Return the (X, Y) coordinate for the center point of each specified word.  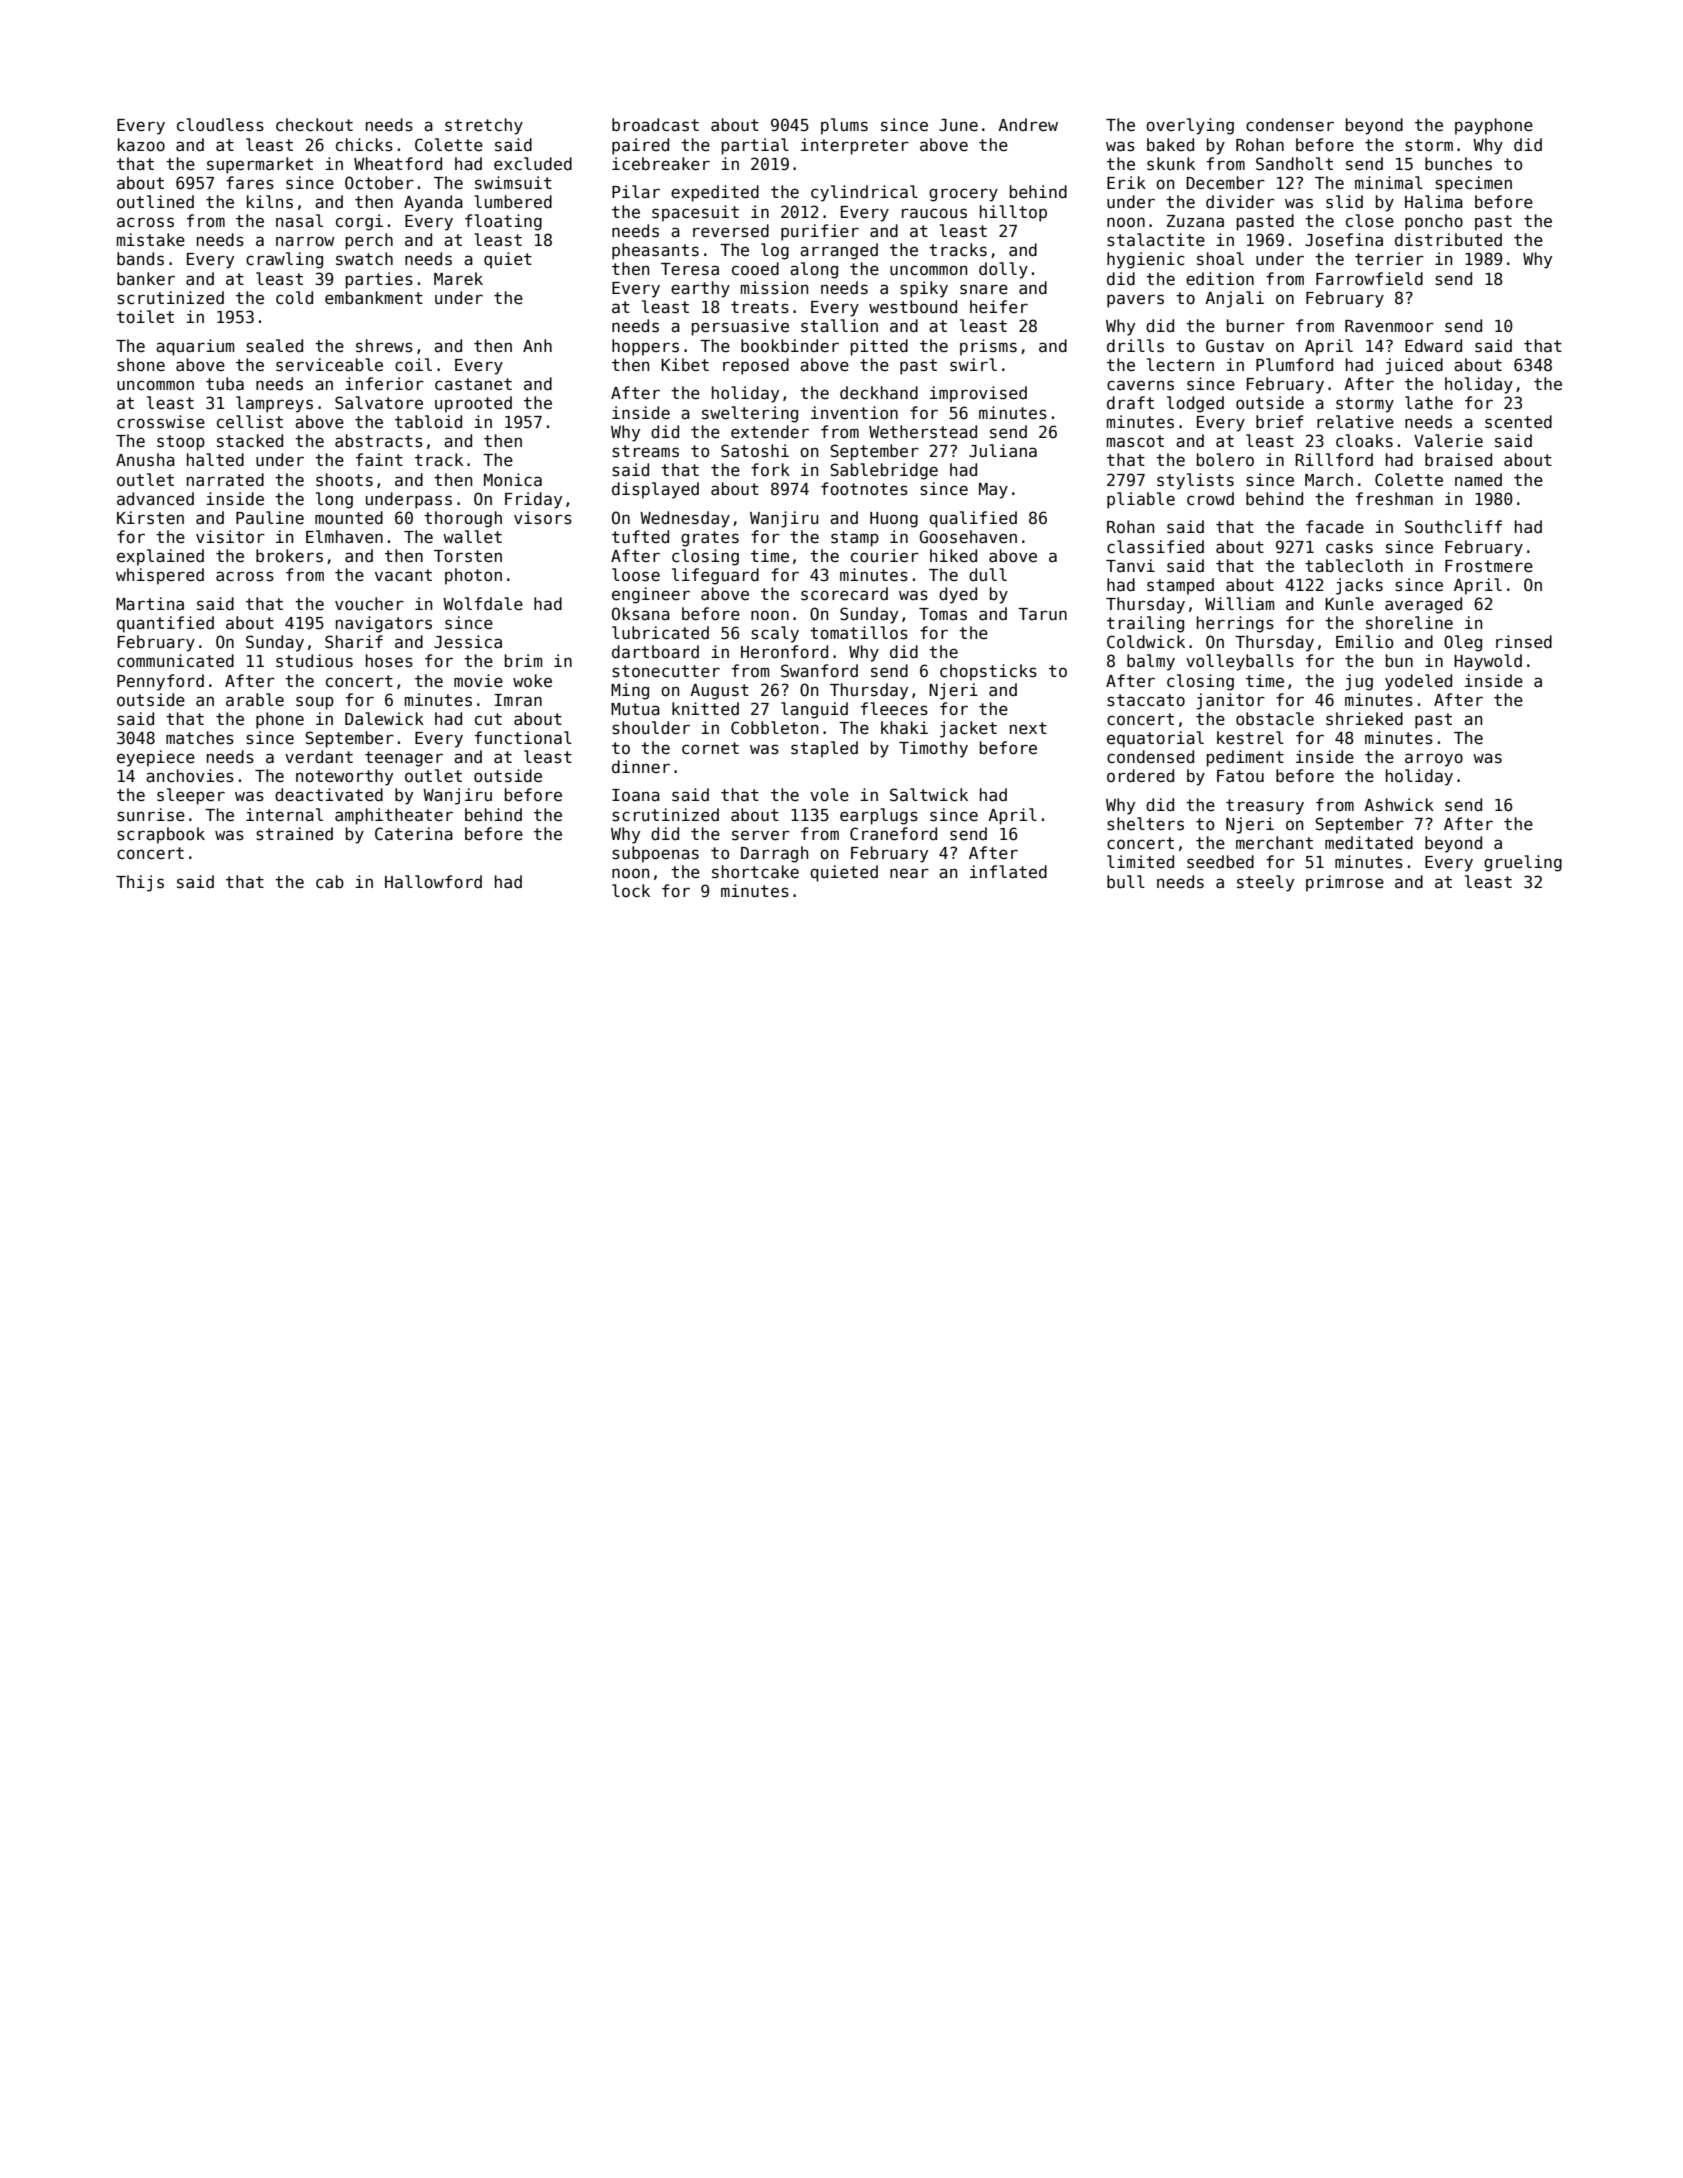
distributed (1448, 240)
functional (523, 738)
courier (885, 556)
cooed (755, 269)
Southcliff (1453, 527)
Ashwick (1399, 805)
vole (829, 795)
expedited (715, 193)
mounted (349, 518)
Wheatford (398, 164)
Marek (458, 279)
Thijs (140, 883)
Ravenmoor (1389, 326)
